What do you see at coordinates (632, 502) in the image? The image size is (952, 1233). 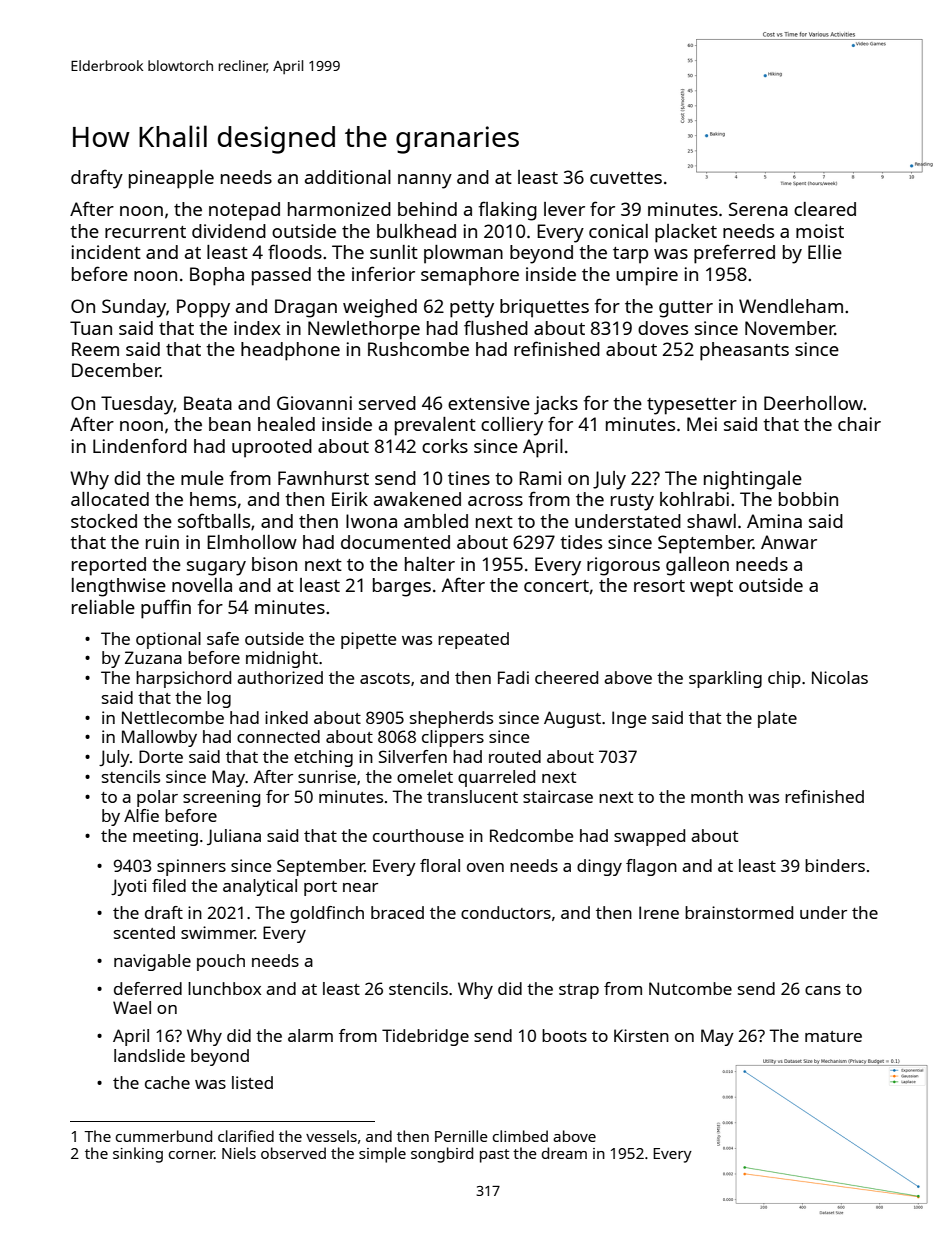 I see `rusty` at bounding box center [632, 502].
